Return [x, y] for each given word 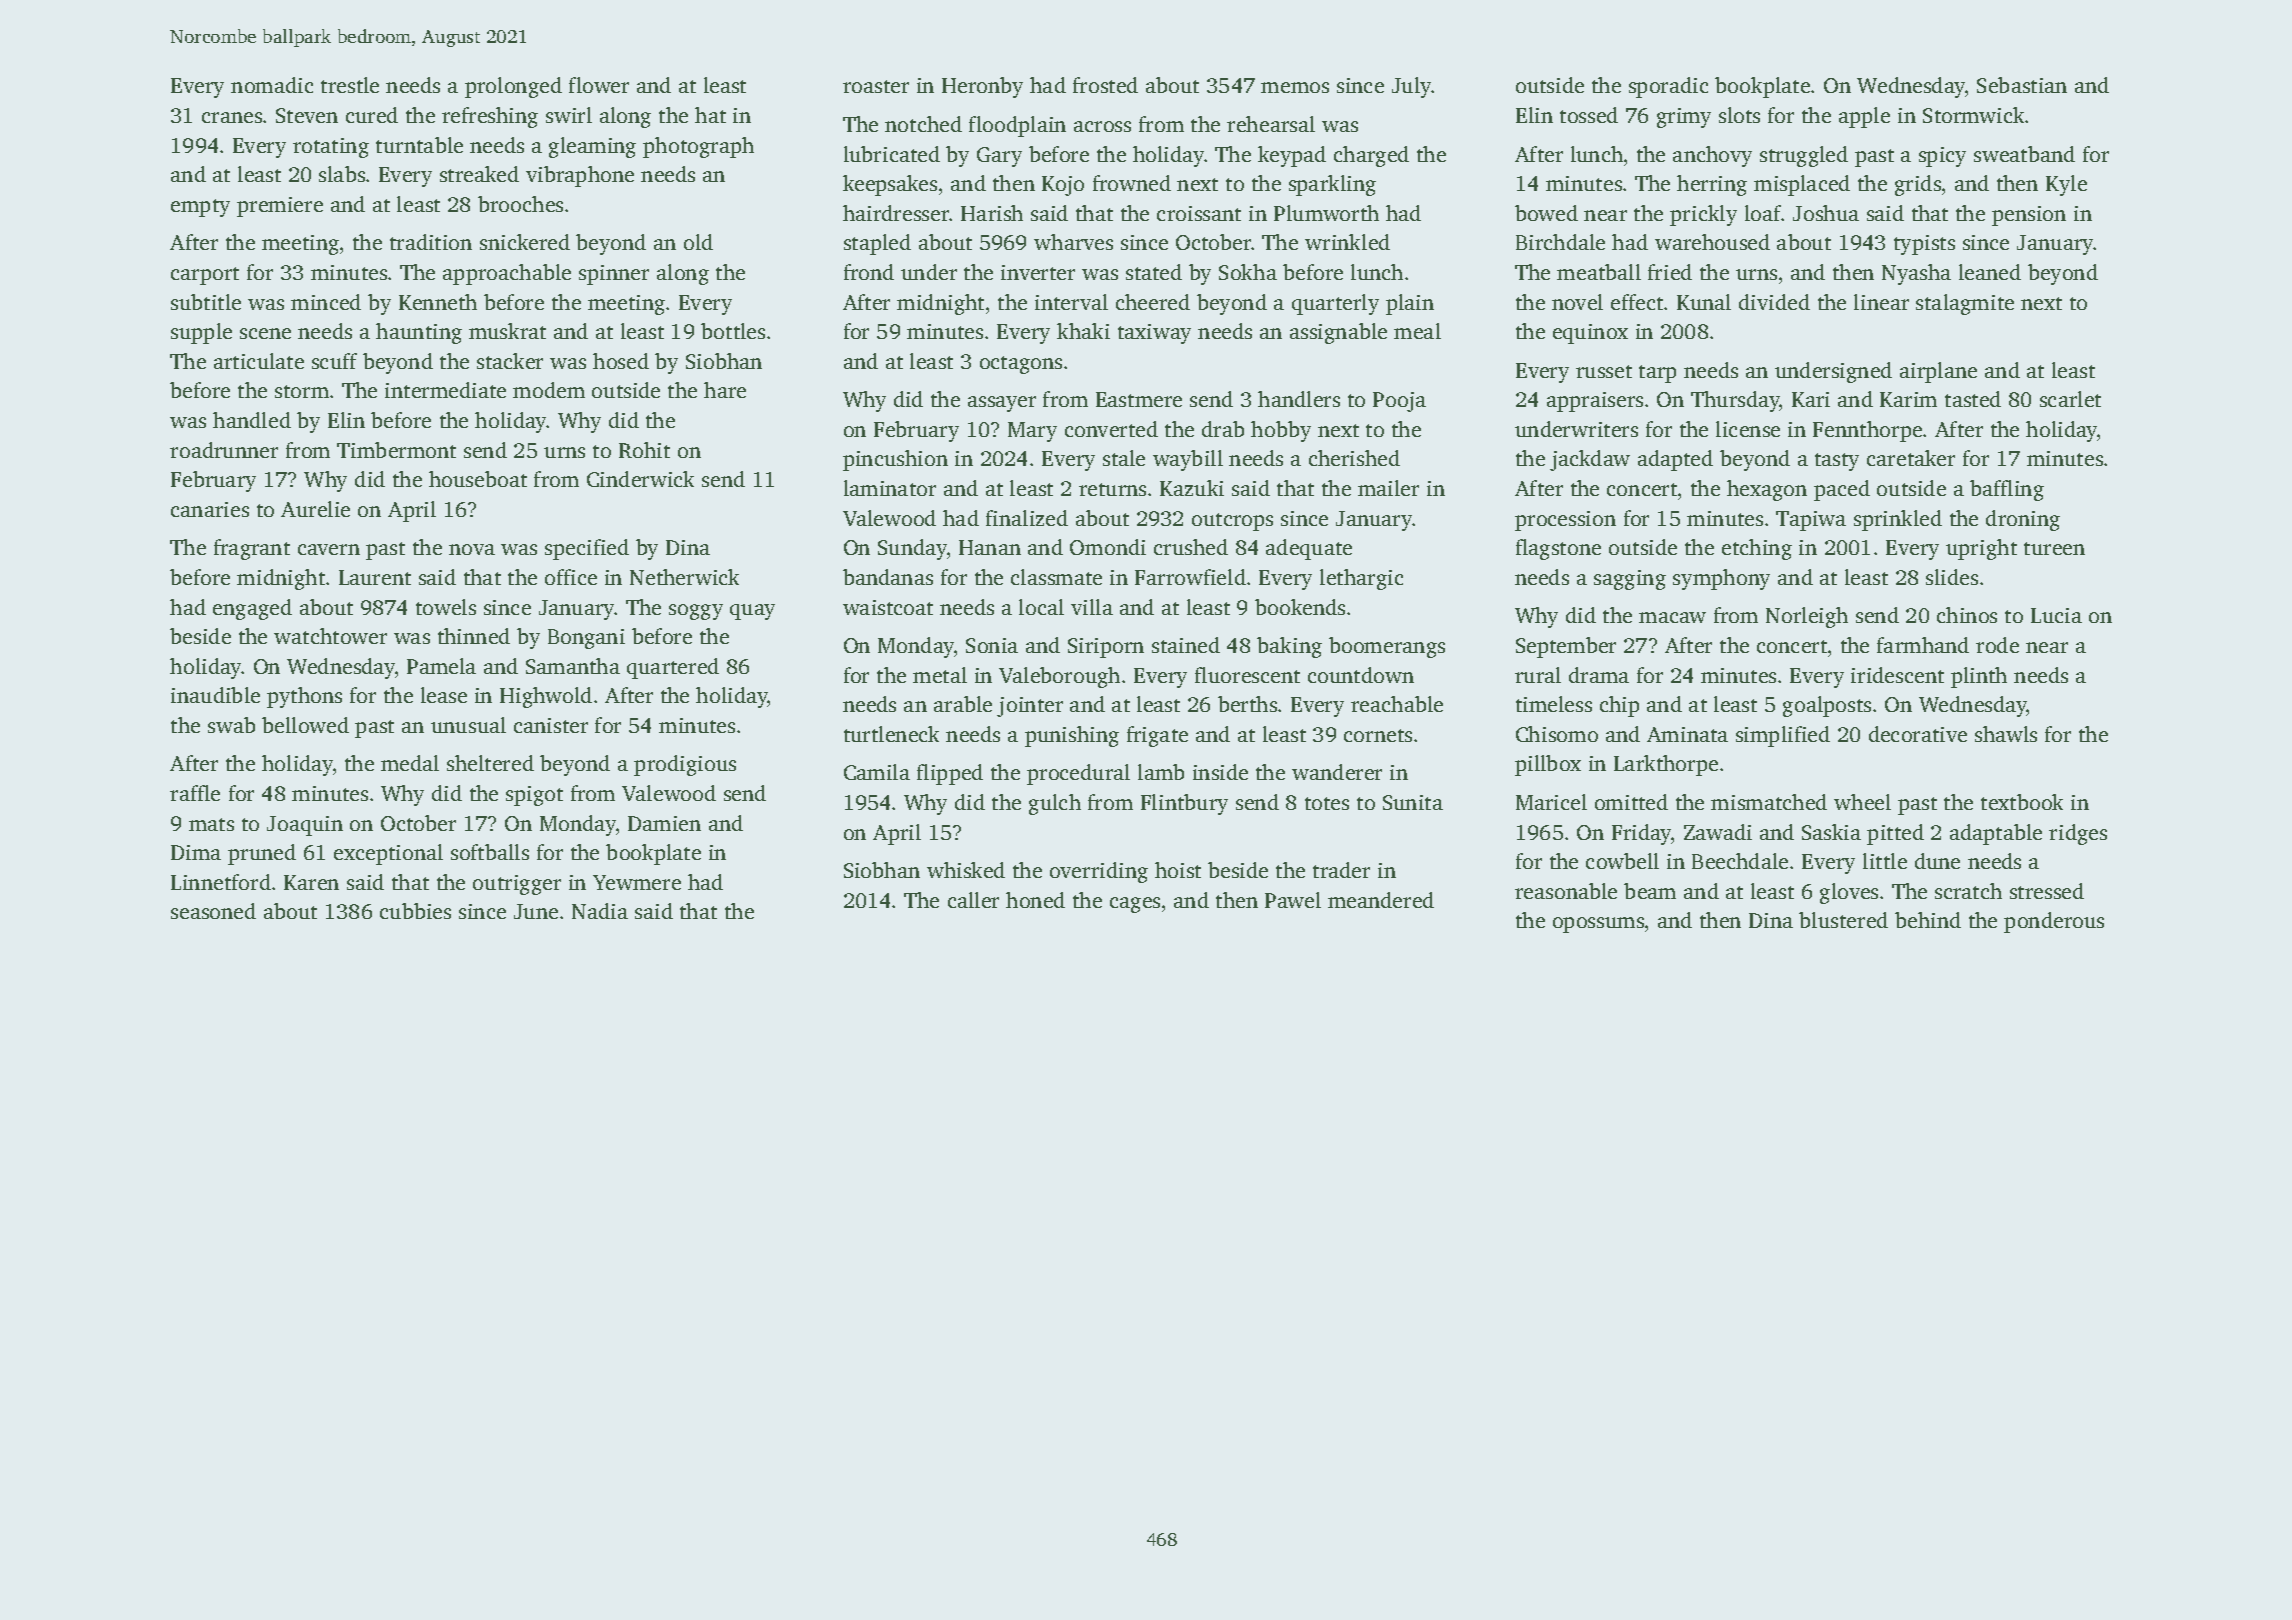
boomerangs [1387, 647]
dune [1937, 861]
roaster [876, 86]
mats [211, 824]
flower [599, 85]
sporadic [1668, 87]
